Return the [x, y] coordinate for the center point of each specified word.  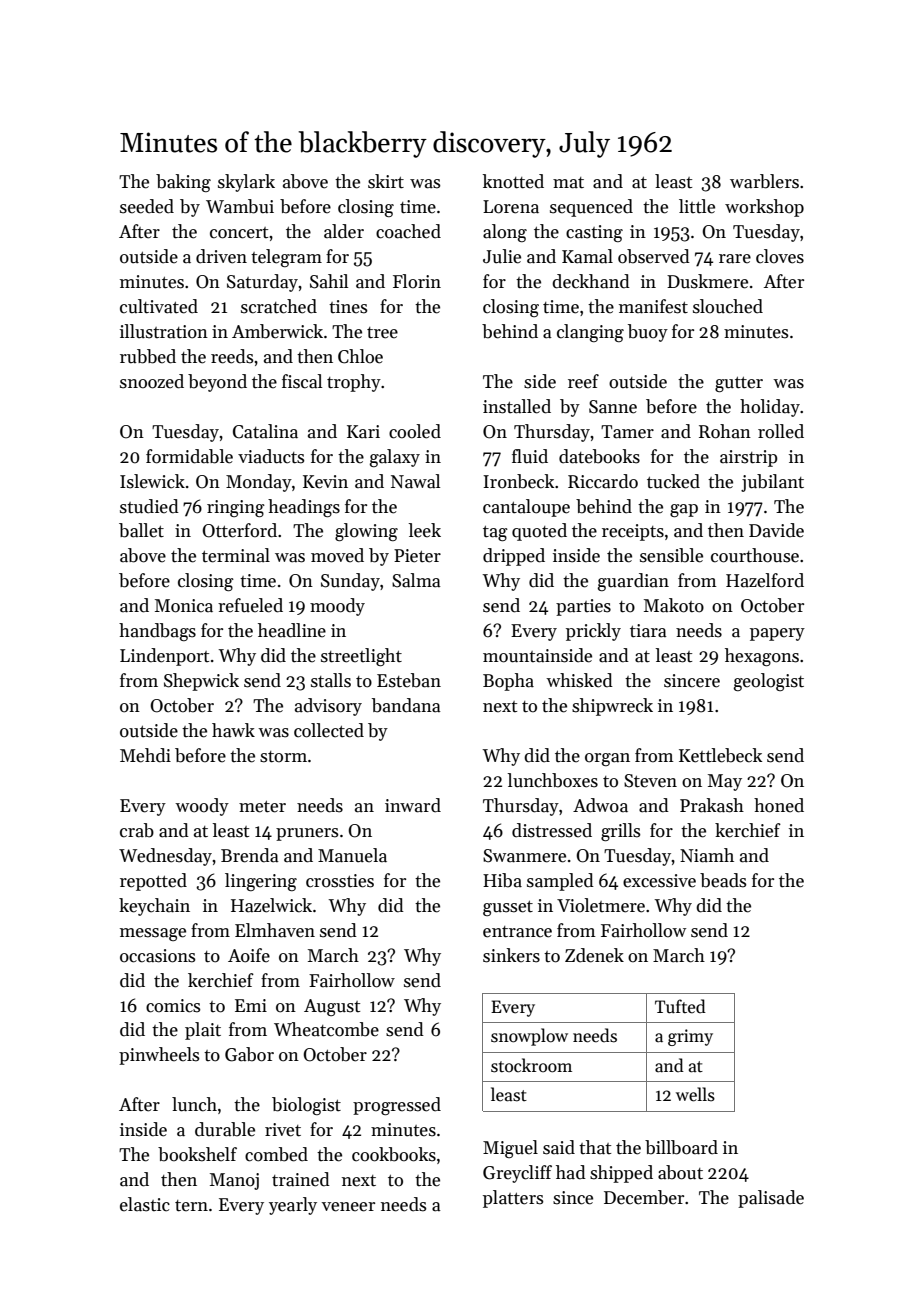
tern [191, 1206]
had [571, 1172]
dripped [514, 557]
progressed [397, 1106]
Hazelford [765, 580]
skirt [386, 181]
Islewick [152, 481]
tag [495, 533]
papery [777, 634]
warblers [764, 181]
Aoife [249, 955]
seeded [147, 206]
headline [292, 630]
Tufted [680, 1006]
